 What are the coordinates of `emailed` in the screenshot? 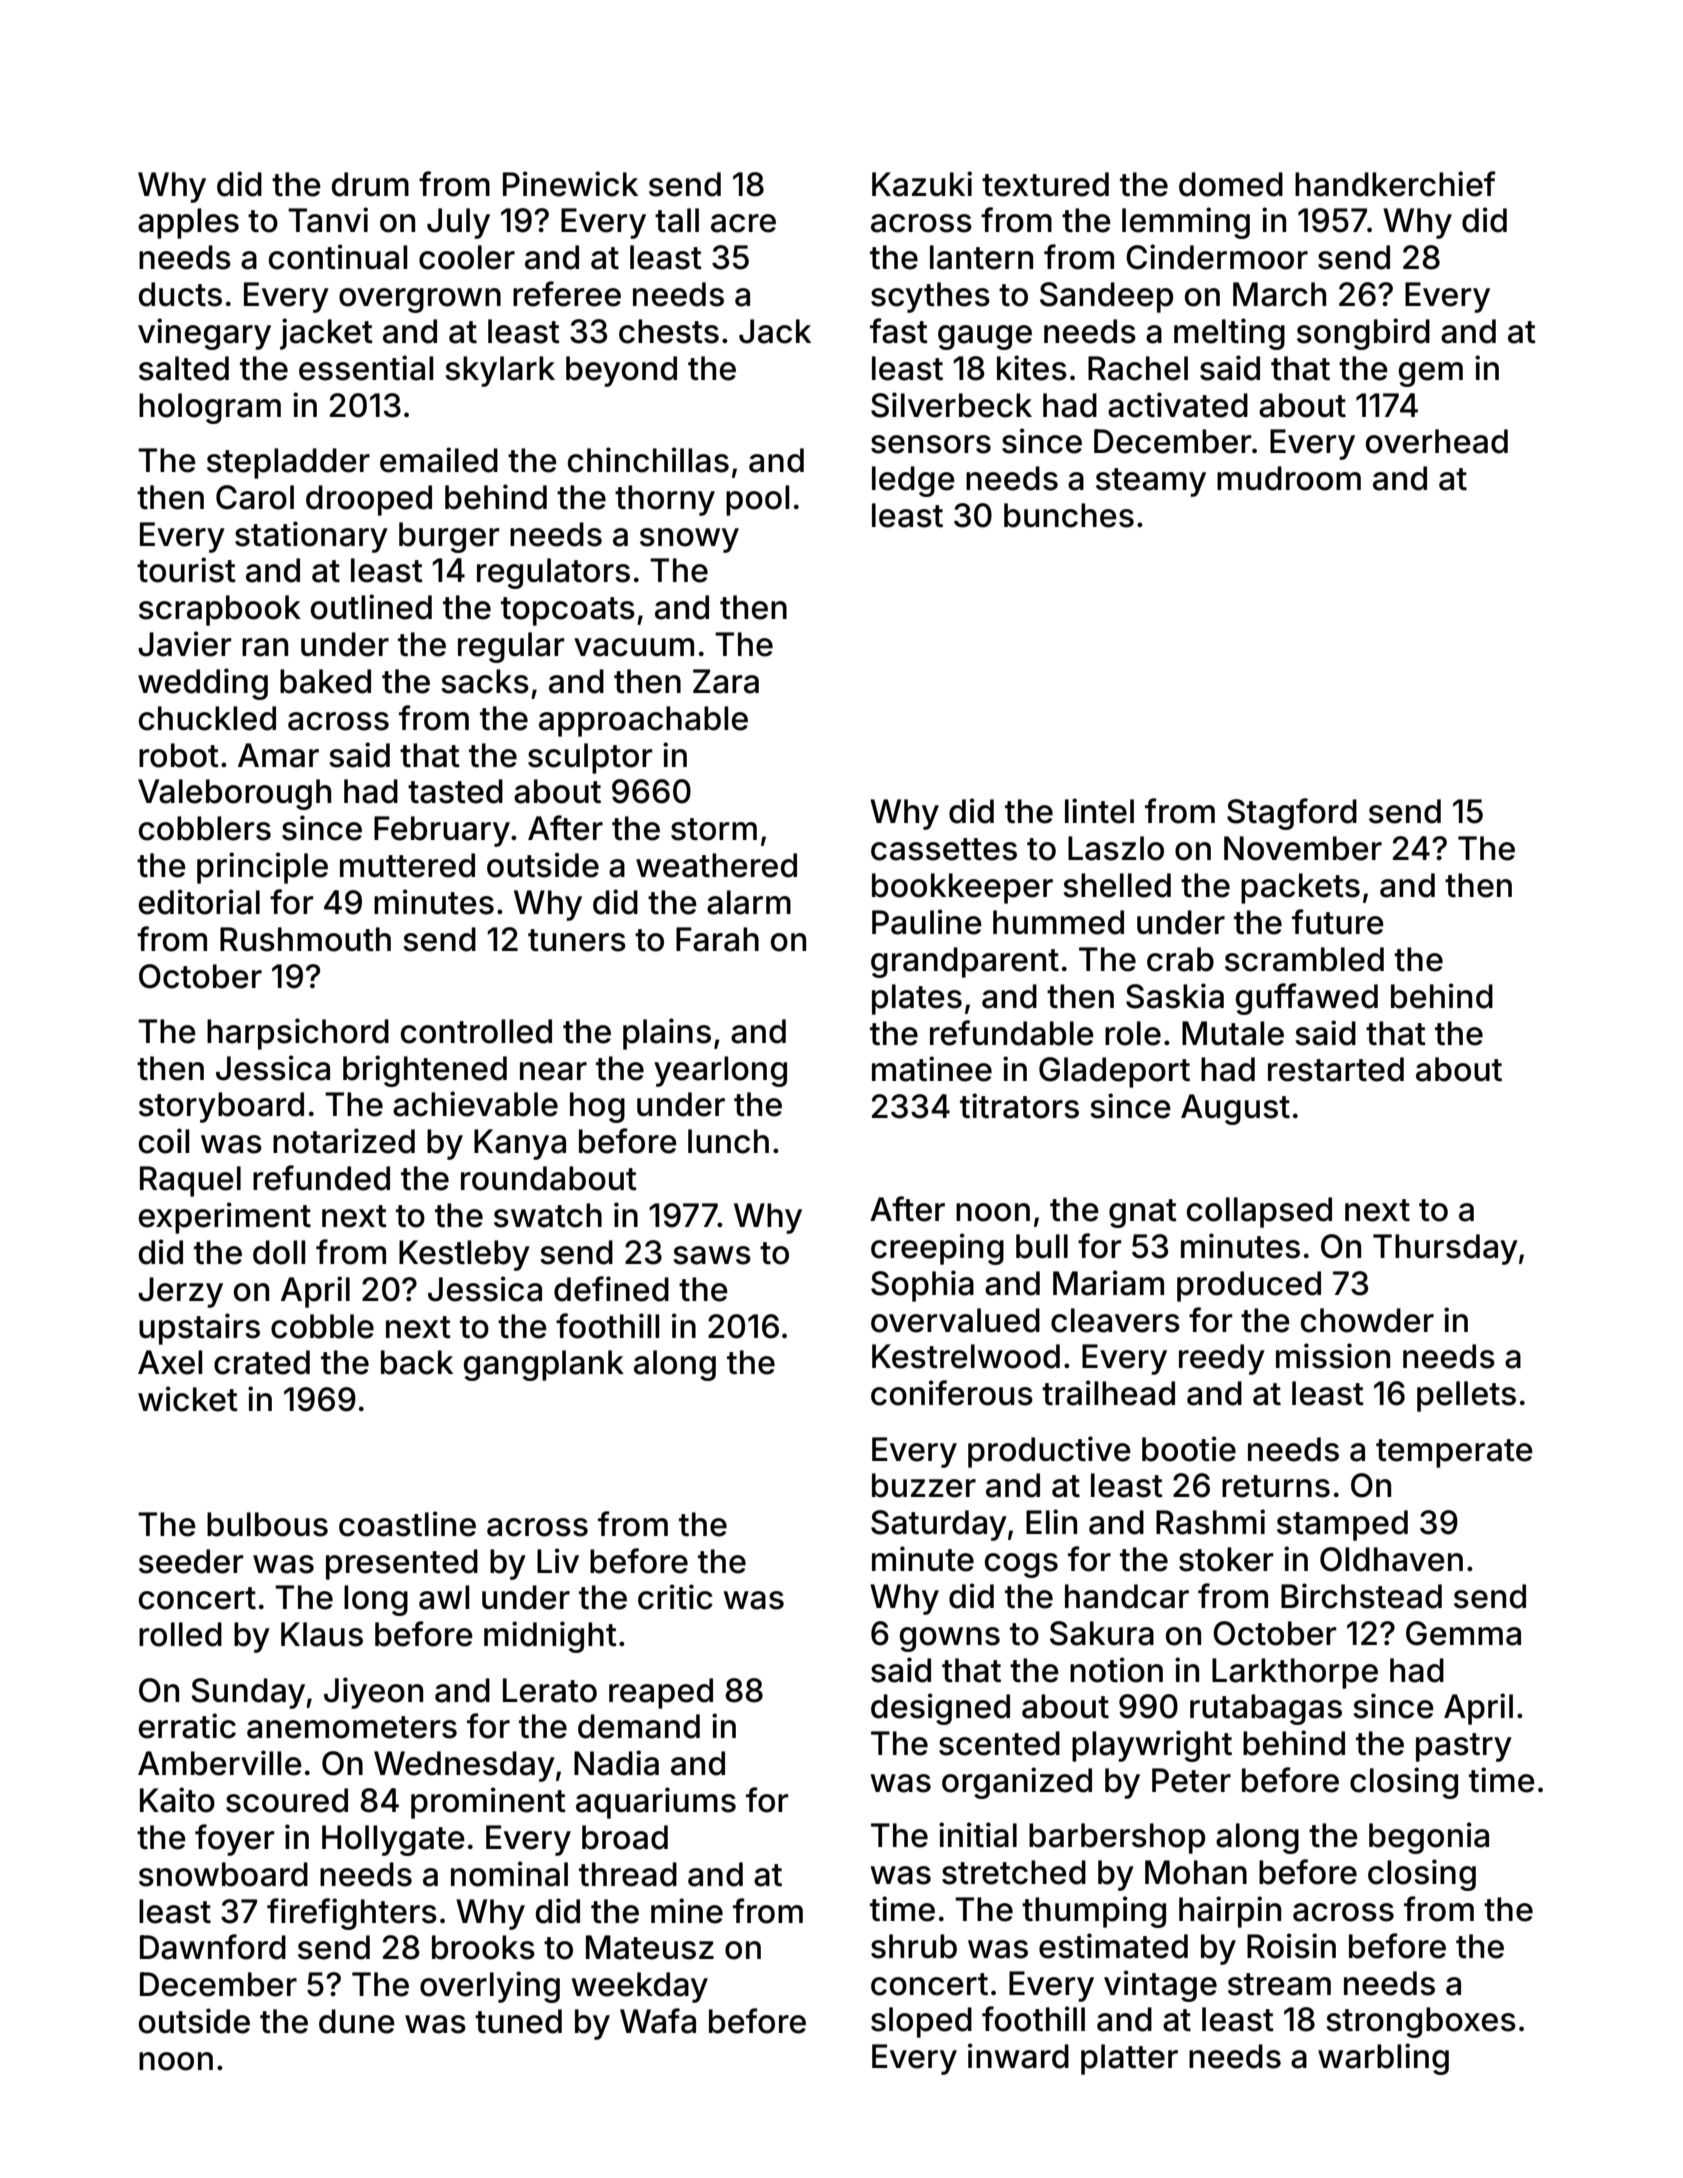 It's located at (439, 460).
